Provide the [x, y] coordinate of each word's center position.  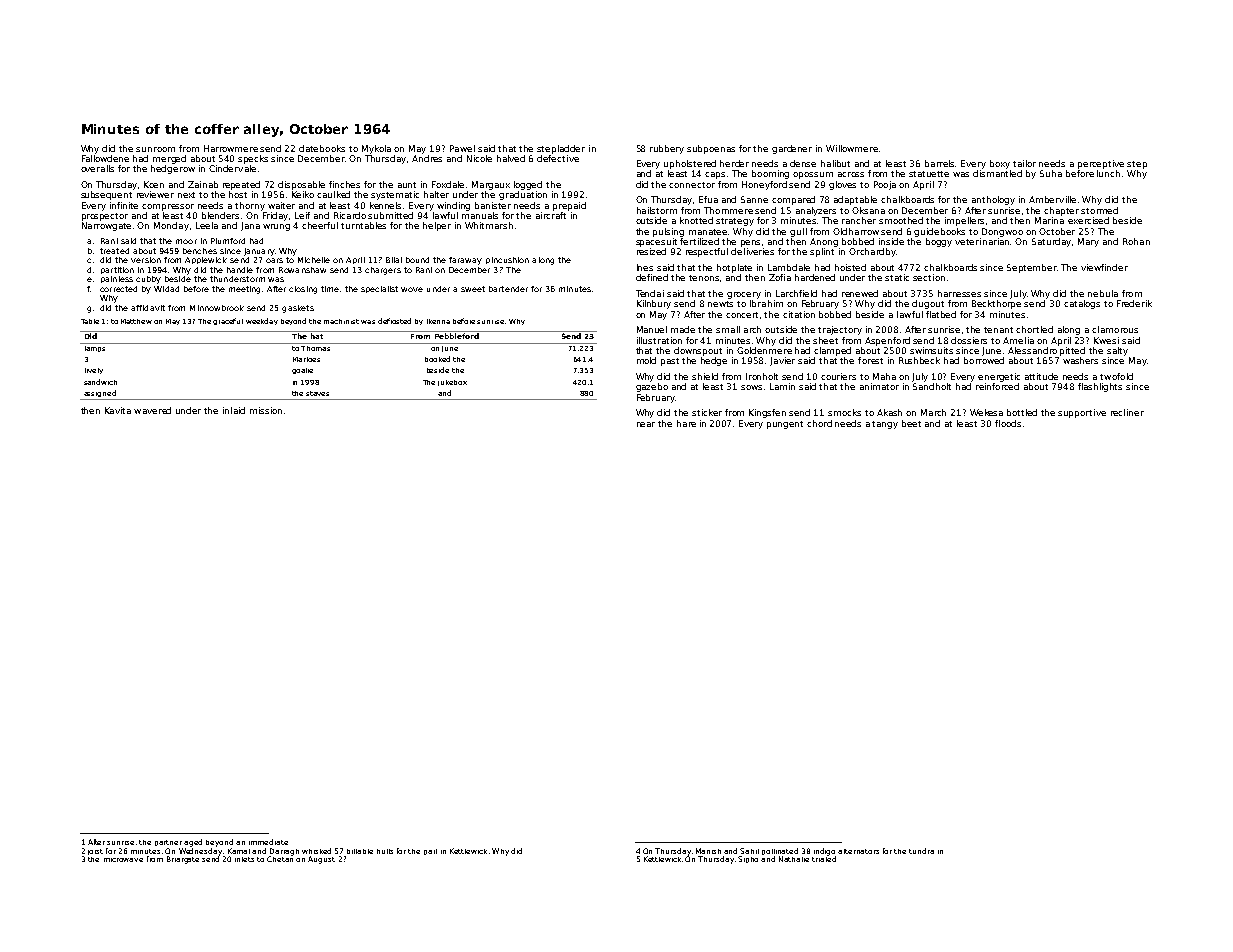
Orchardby [872, 252]
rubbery [667, 149]
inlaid [234, 410]
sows [751, 387]
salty [1117, 351]
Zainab [203, 184]
